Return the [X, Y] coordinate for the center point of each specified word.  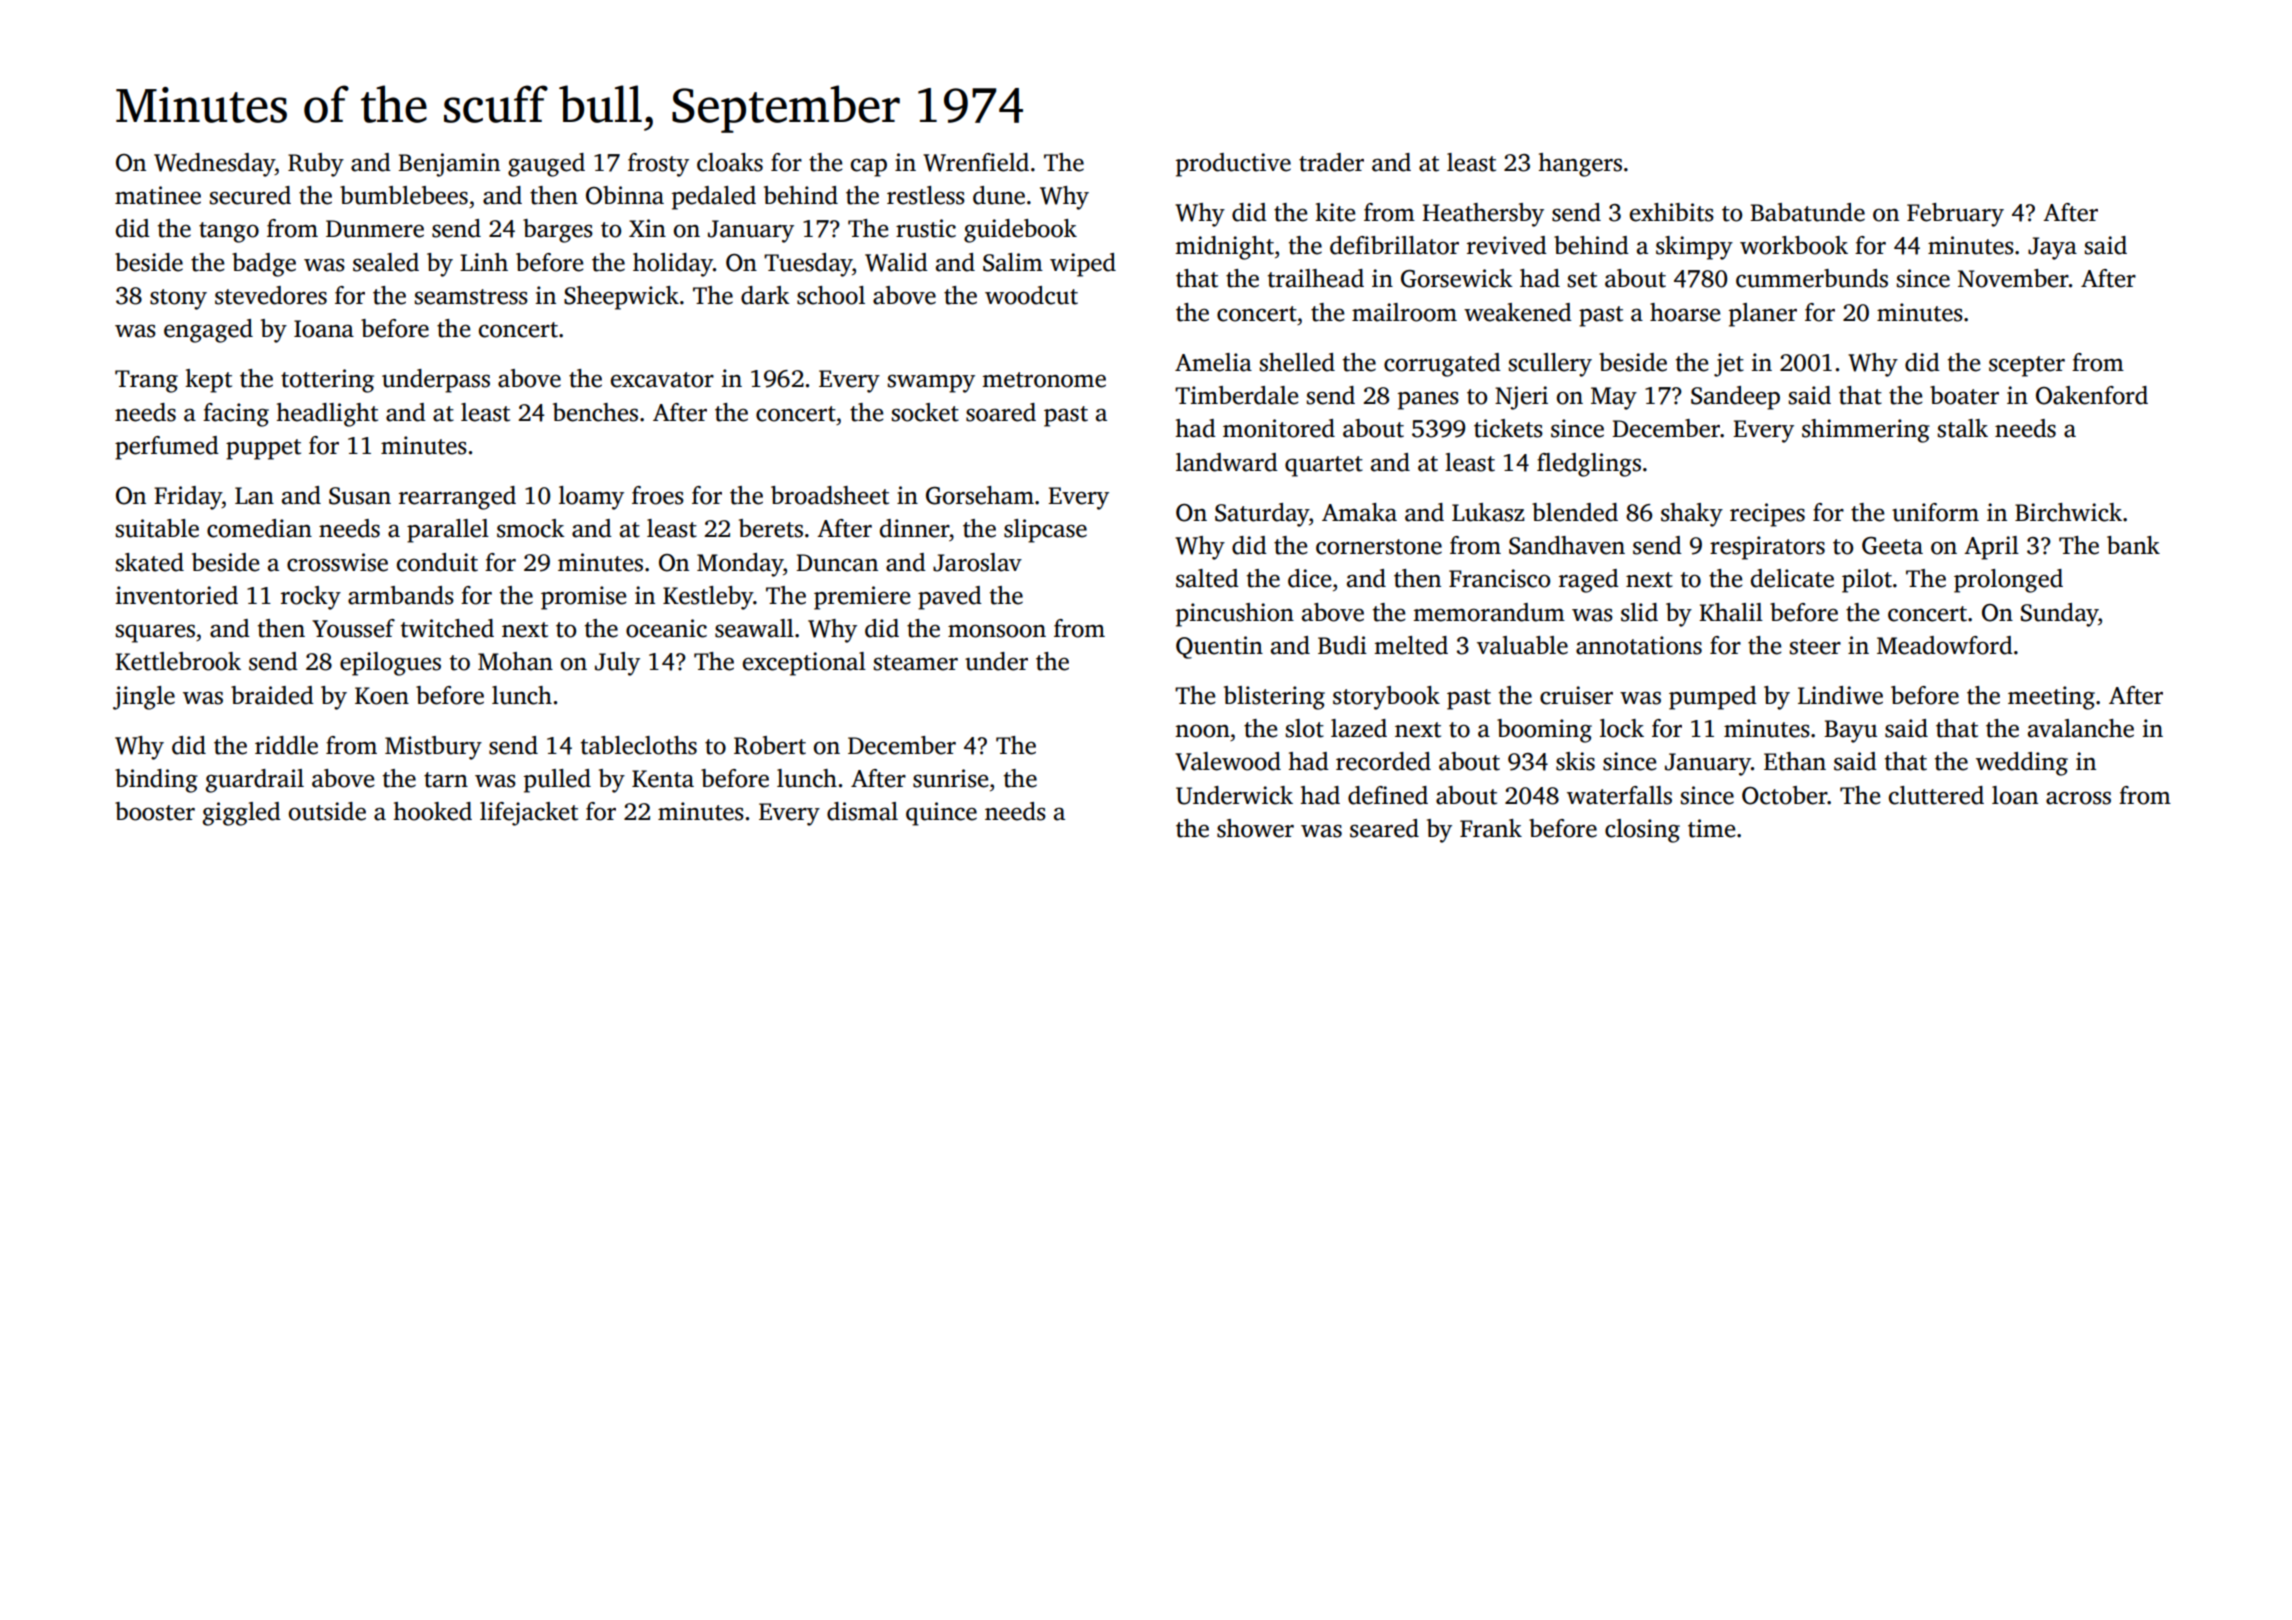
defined [1388, 795]
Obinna [625, 195]
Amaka [1359, 512]
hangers [1580, 165]
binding [156, 781]
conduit [437, 562]
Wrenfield [976, 162]
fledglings [1589, 465]
